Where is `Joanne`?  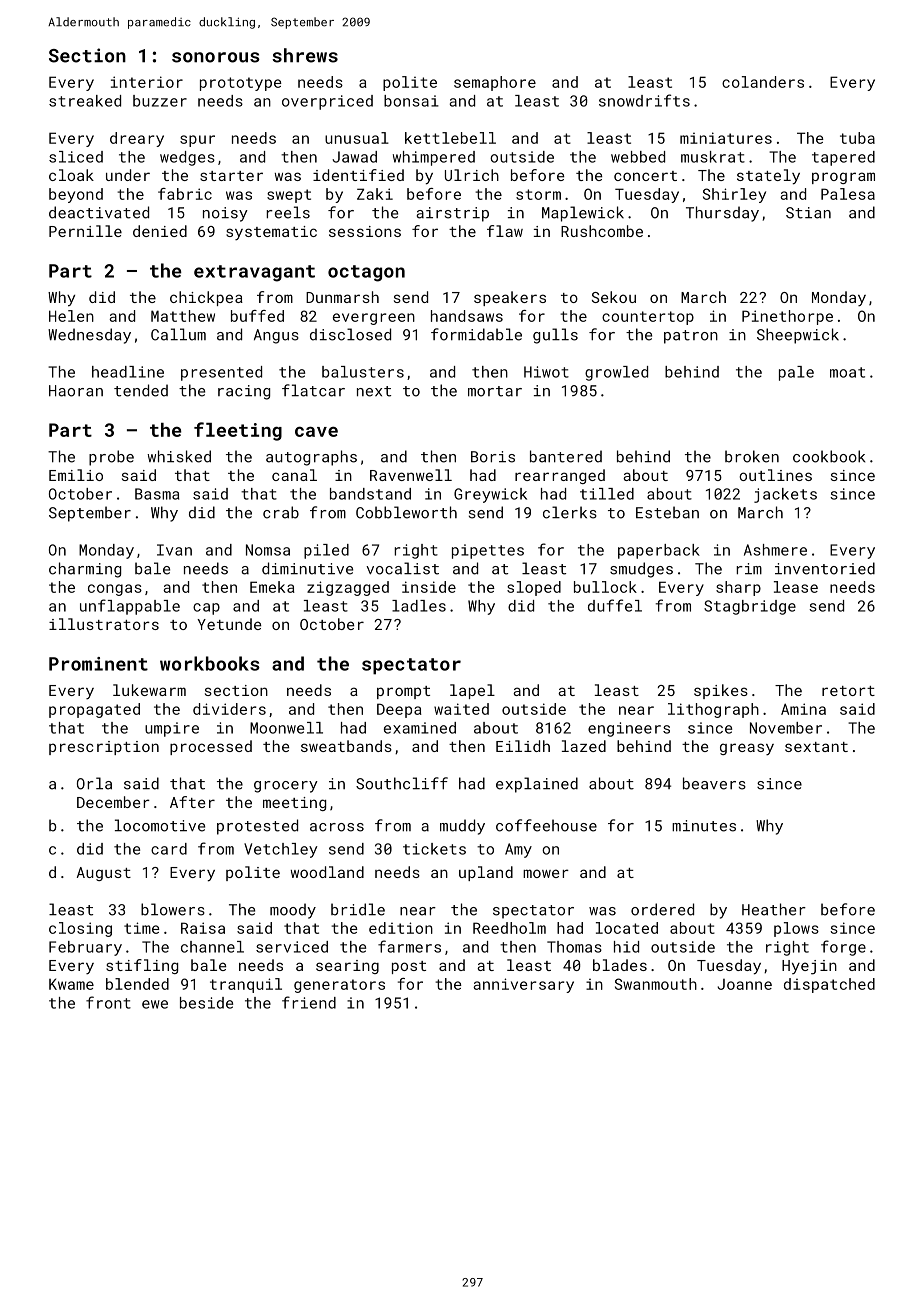
Joanne is located at coordinates (744, 984).
